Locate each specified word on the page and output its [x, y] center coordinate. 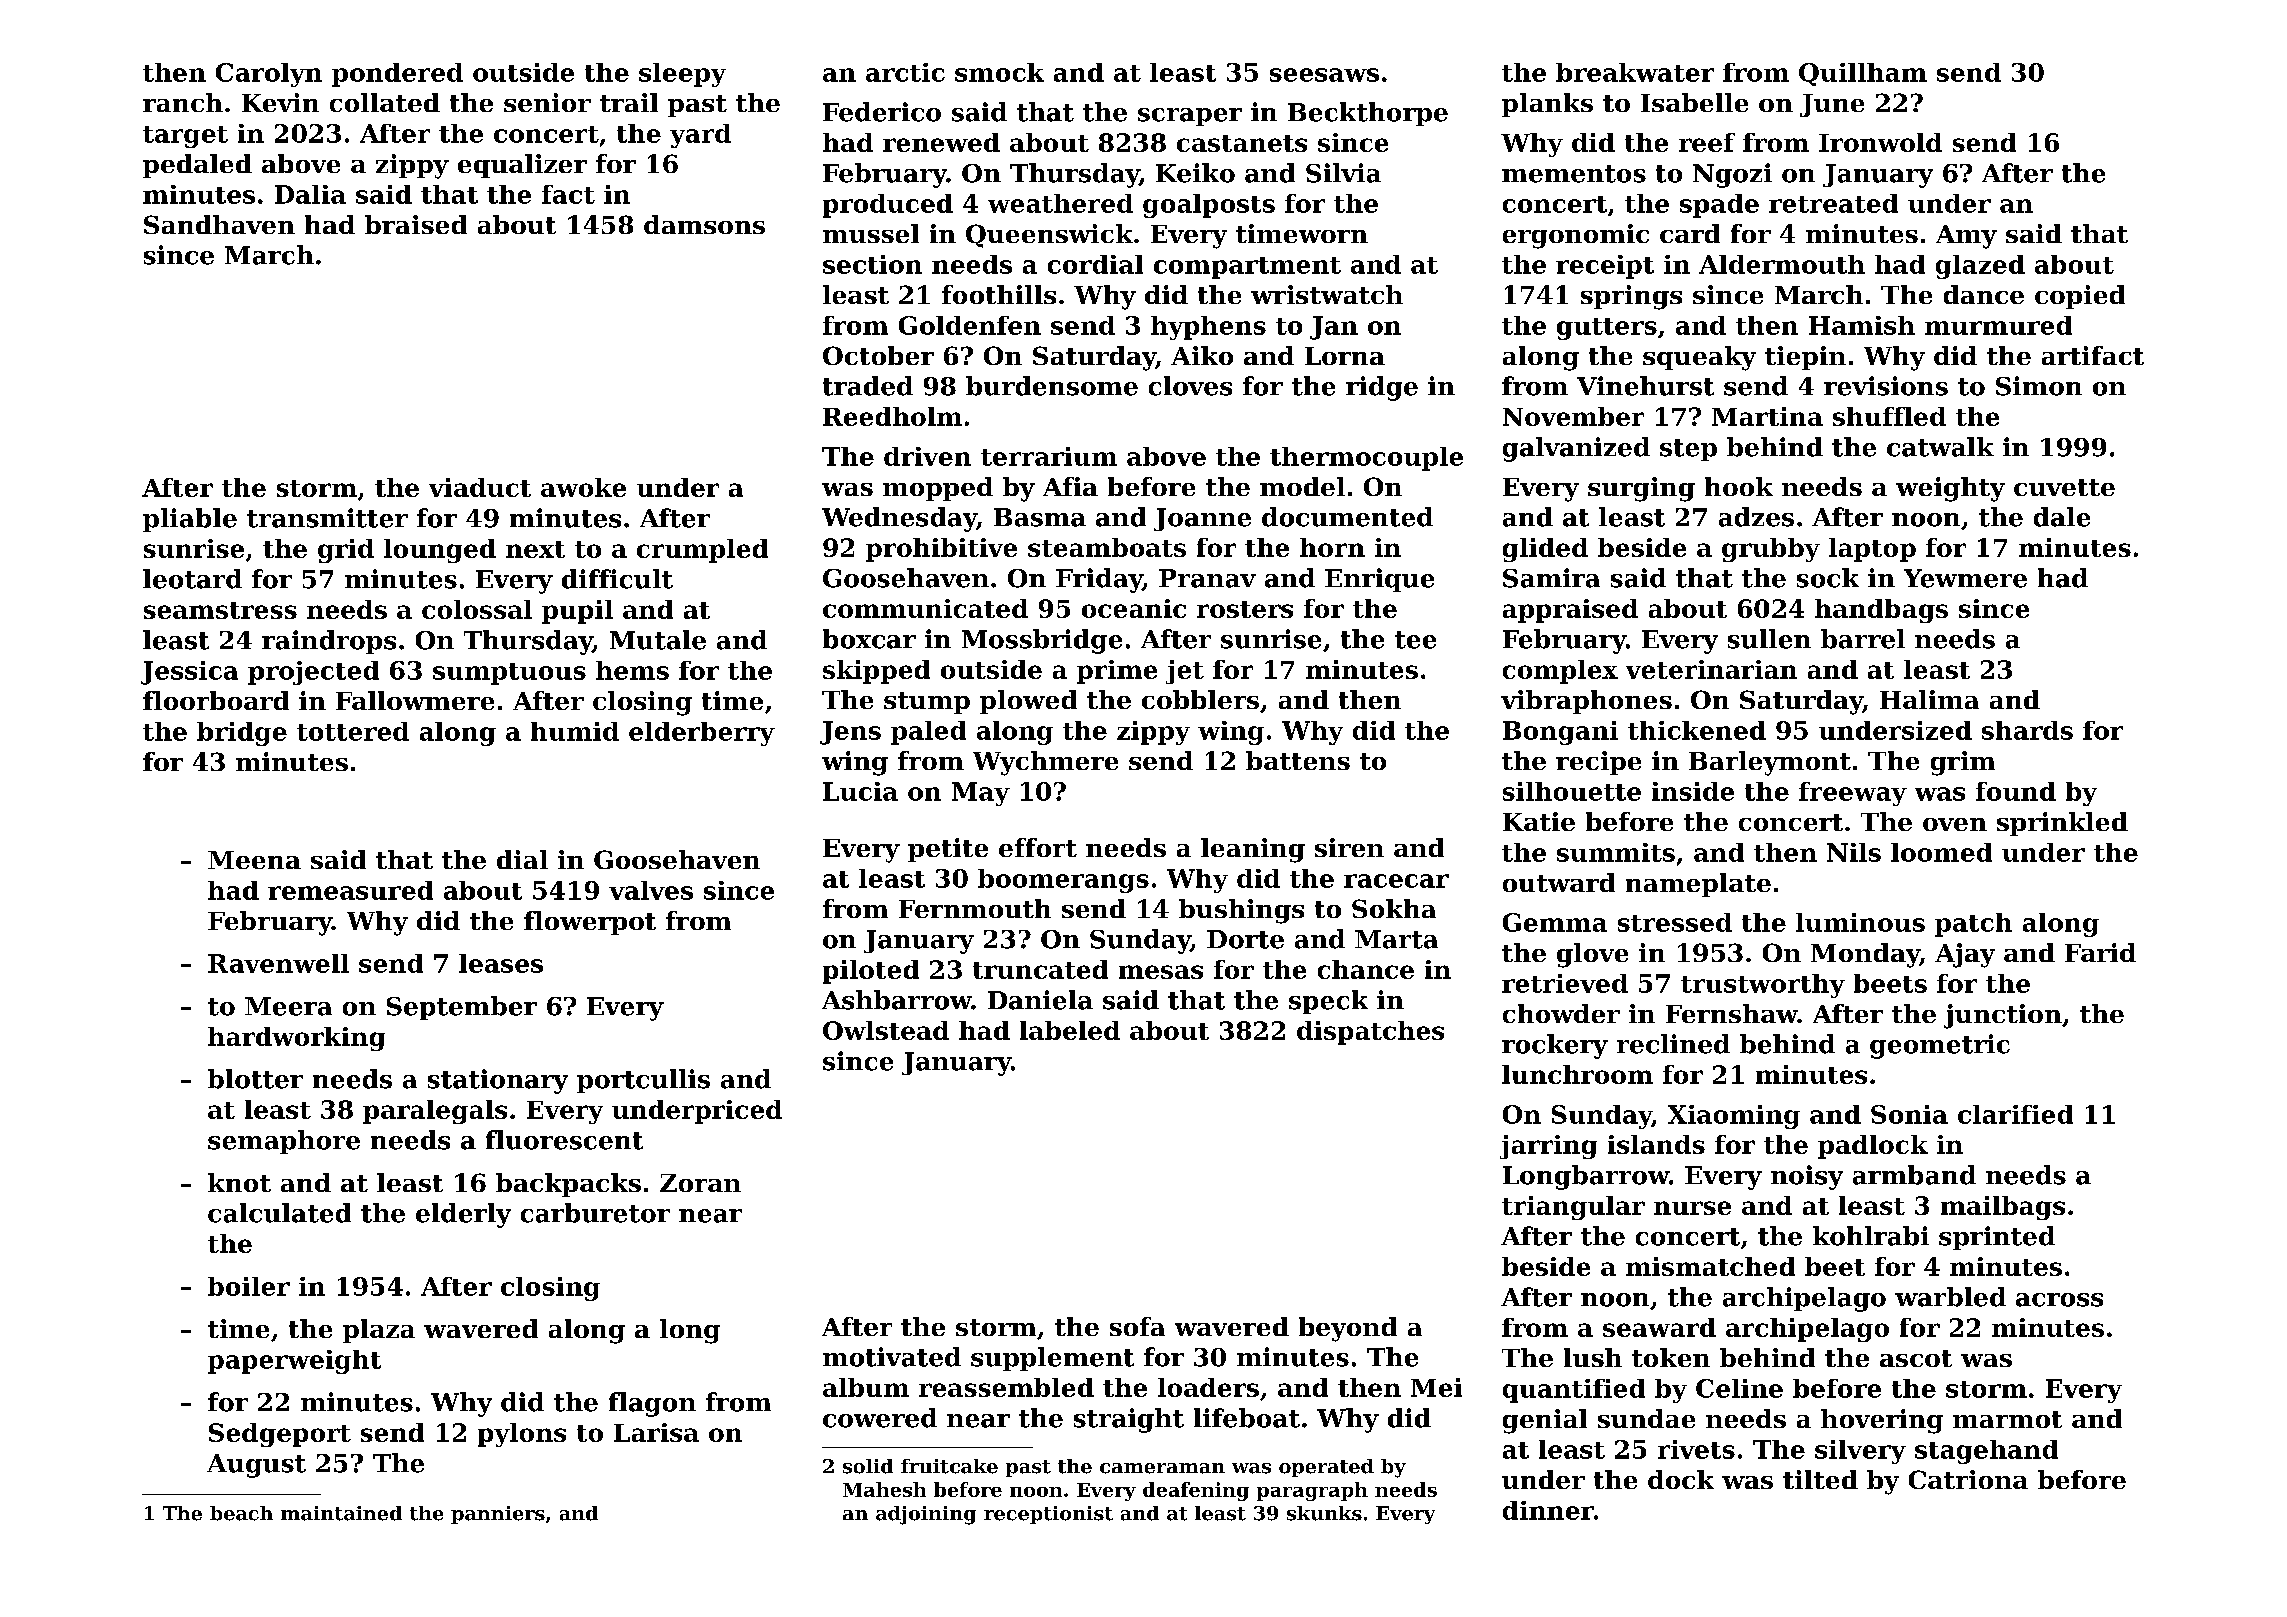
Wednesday [899, 519]
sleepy [682, 75]
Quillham [1863, 74]
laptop [1872, 550]
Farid [2100, 952]
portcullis [643, 1081]
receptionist [1048, 1515]
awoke [583, 487]
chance [1366, 969]
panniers [498, 1515]
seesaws [1324, 75]
